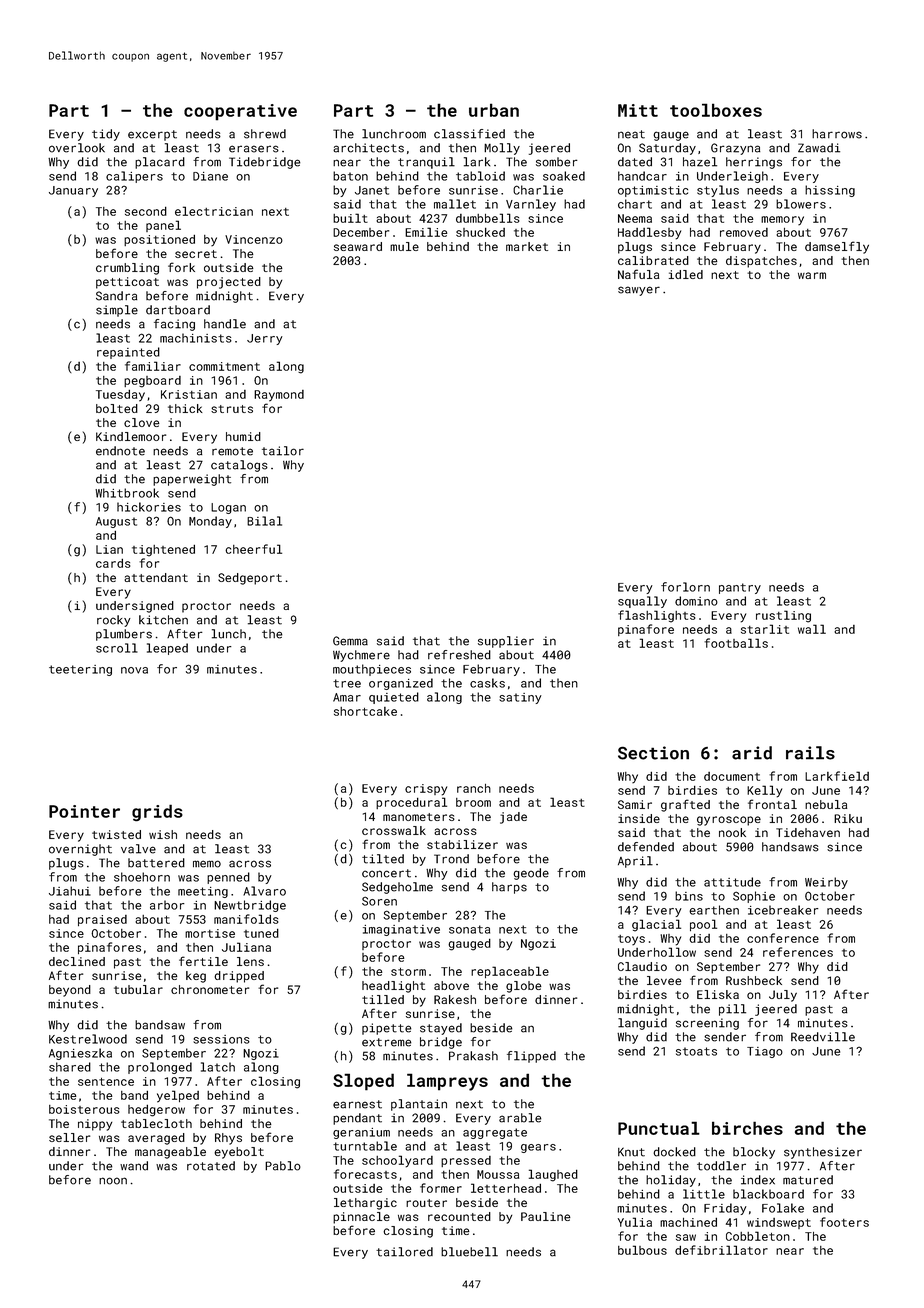 This screenshot has width=924, height=1308. I want to click on noon, so click(113, 1181).
